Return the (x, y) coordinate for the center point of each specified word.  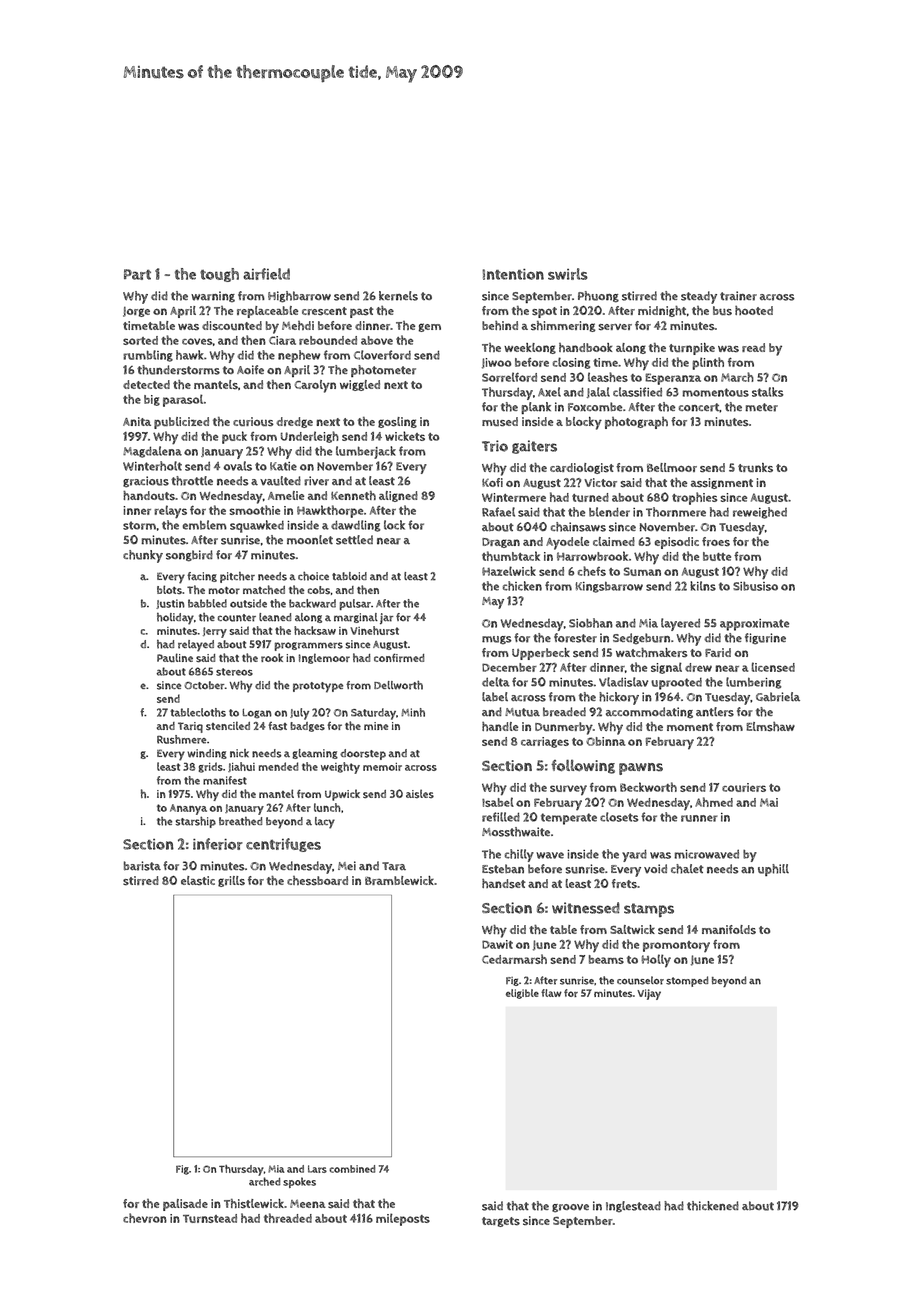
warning (213, 297)
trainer (738, 296)
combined (352, 1169)
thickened (713, 1206)
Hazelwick (509, 571)
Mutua (522, 712)
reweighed (760, 513)
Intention (513, 274)
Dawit (497, 944)
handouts (149, 496)
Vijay (649, 994)
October (204, 685)
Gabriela (778, 697)
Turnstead (210, 1218)
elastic (198, 880)
